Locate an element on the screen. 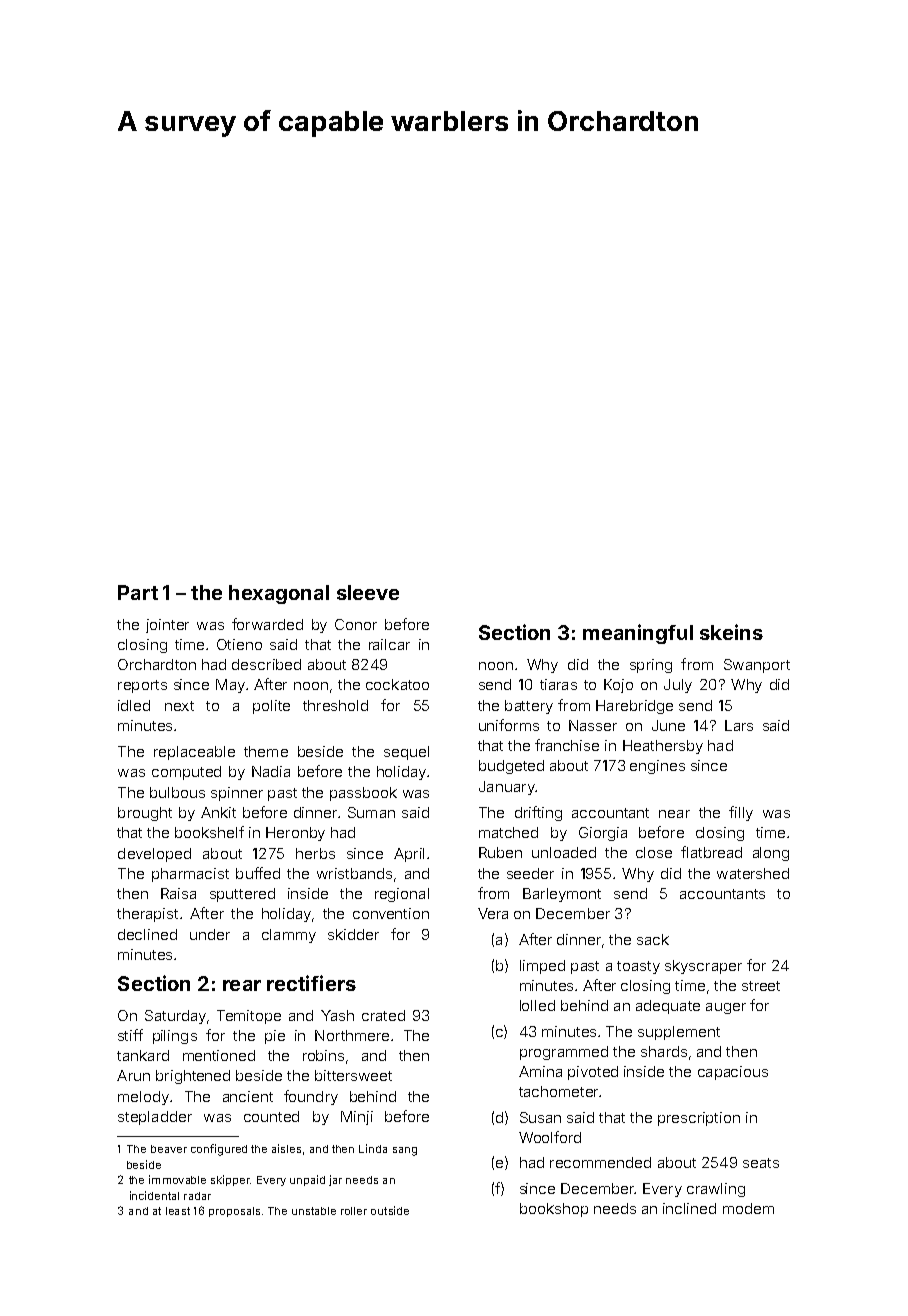  Otieno is located at coordinates (239, 644).
